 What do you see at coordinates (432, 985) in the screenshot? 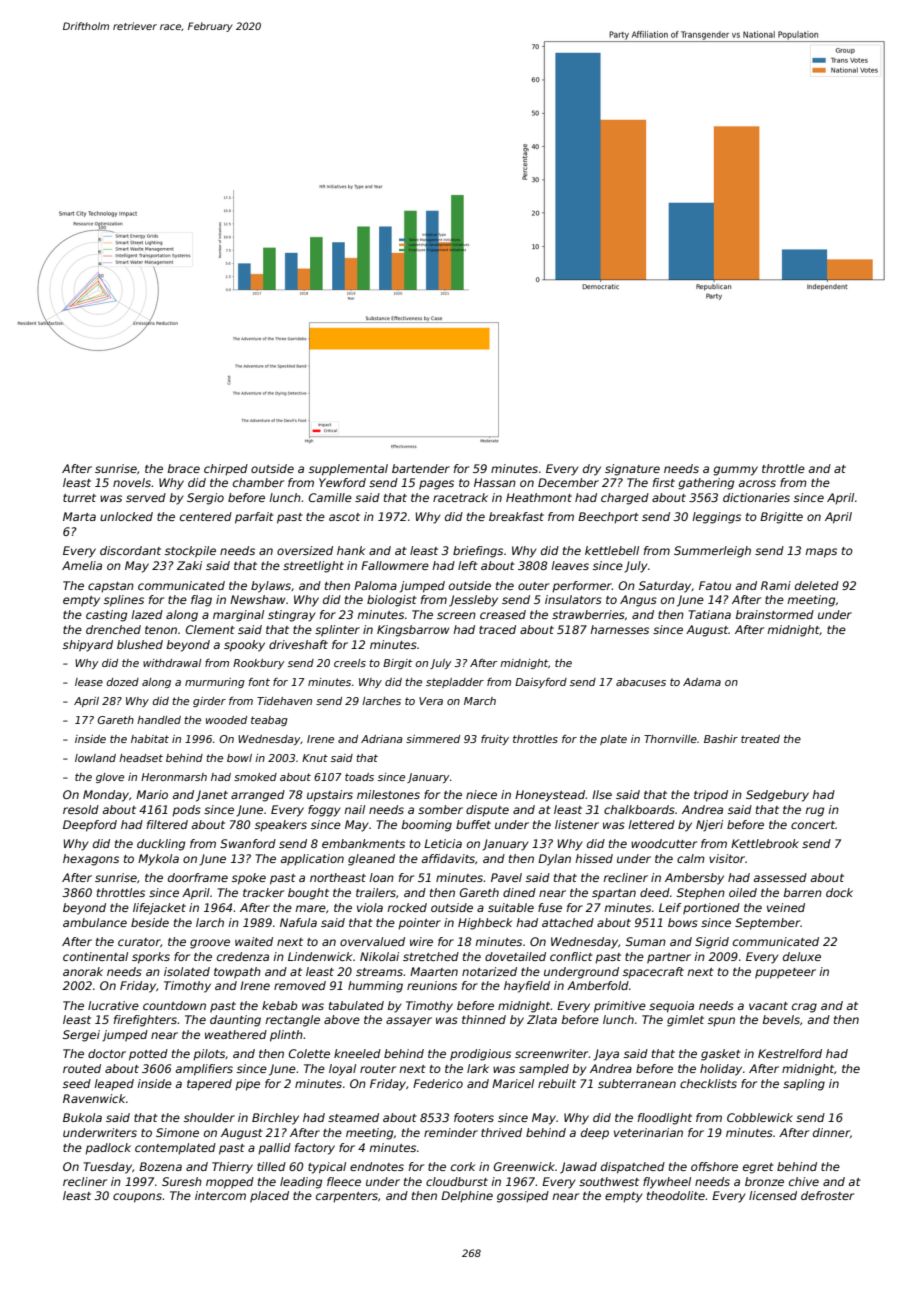
I see `reunions` at bounding box center [432, 985].
